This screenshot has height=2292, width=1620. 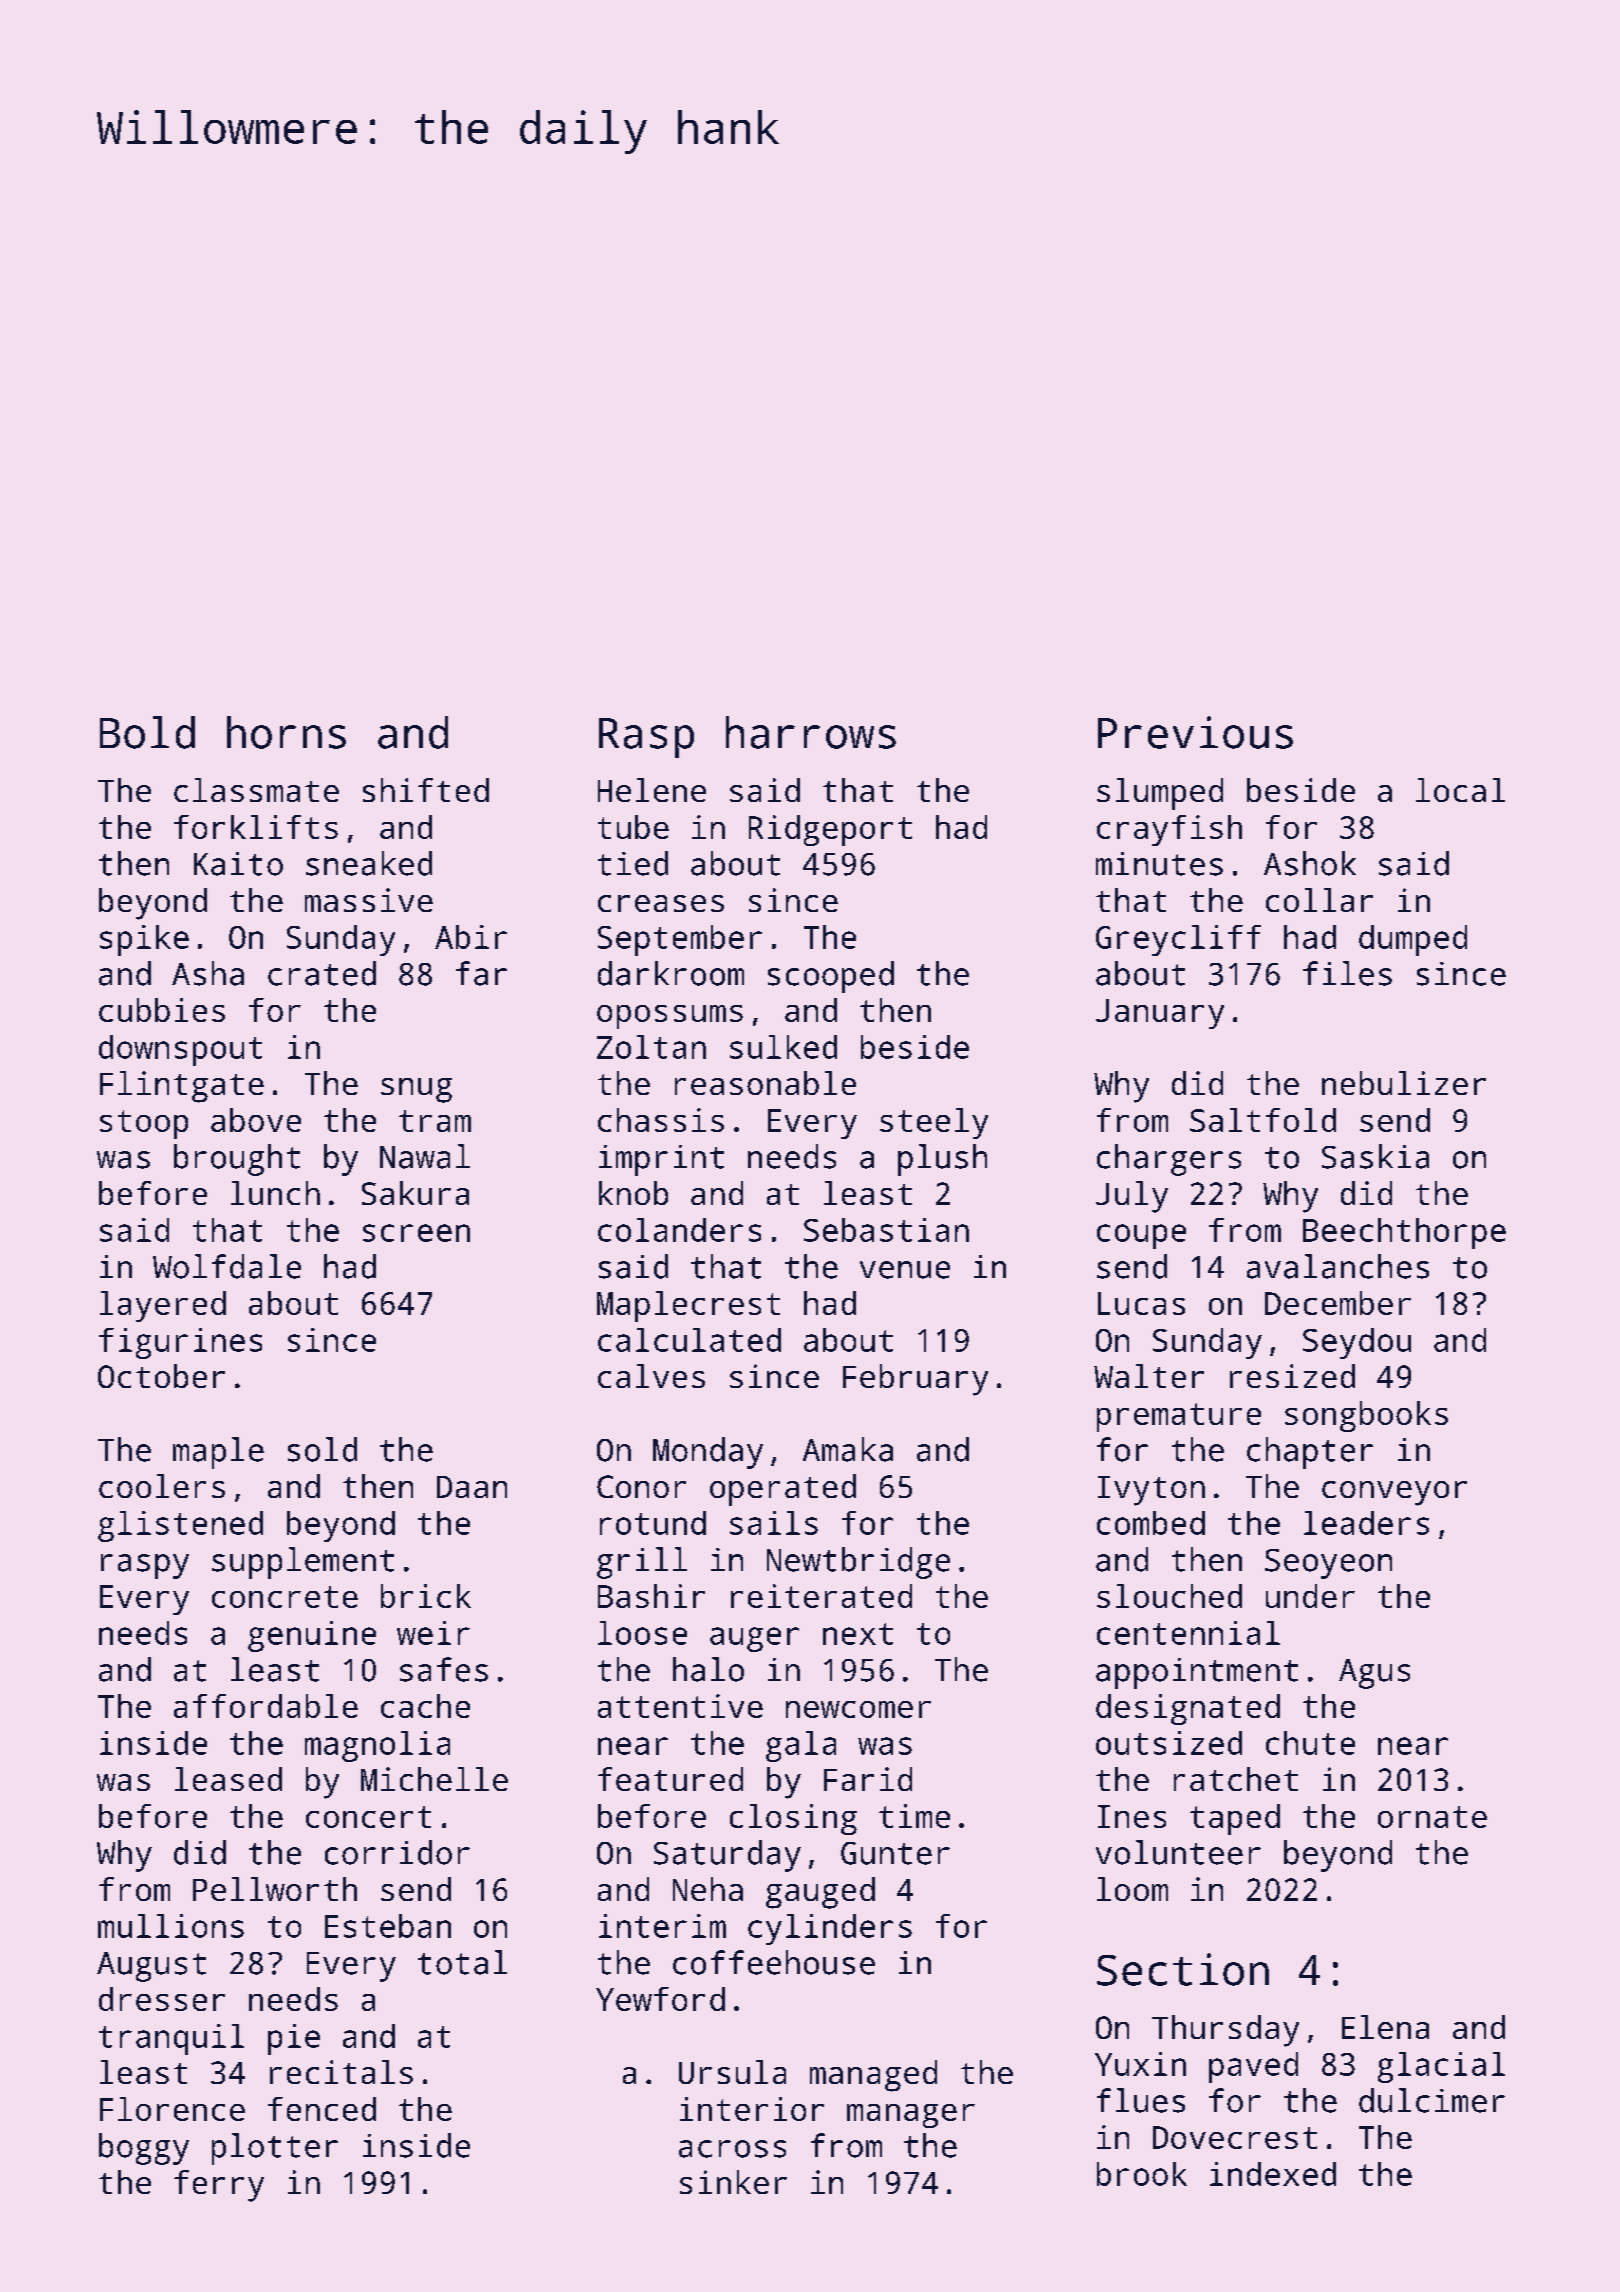 I want to click on calves, so click(x=651, y=1376).
